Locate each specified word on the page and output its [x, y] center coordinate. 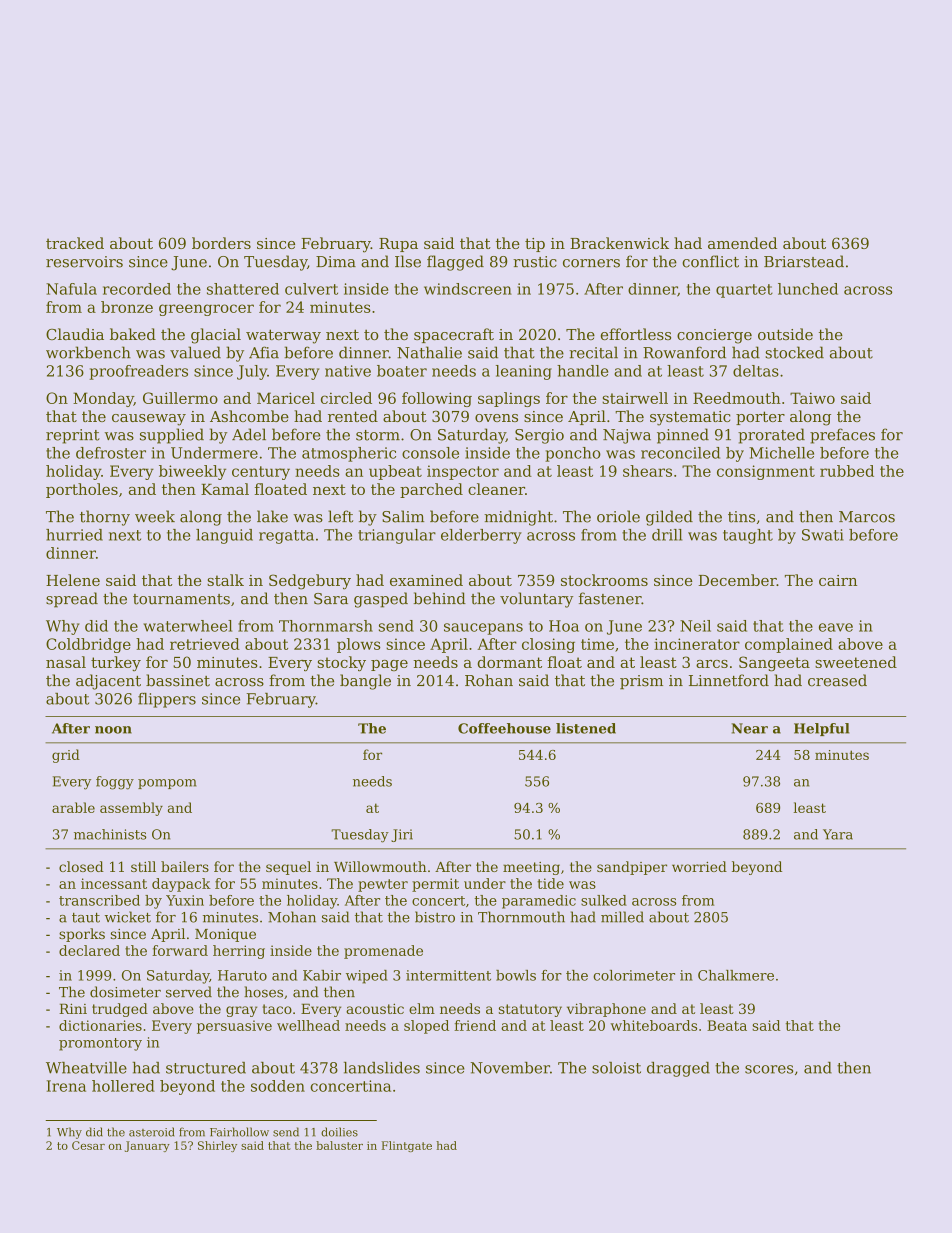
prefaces [842, 436]
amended [742, 243]
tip [535, 245]
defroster [111, 453]
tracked [75, 243]
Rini [73, 1008]
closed [81, 866]
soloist [616, 1068]
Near [749, 728]
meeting [531, 868]
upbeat [395, 472]
